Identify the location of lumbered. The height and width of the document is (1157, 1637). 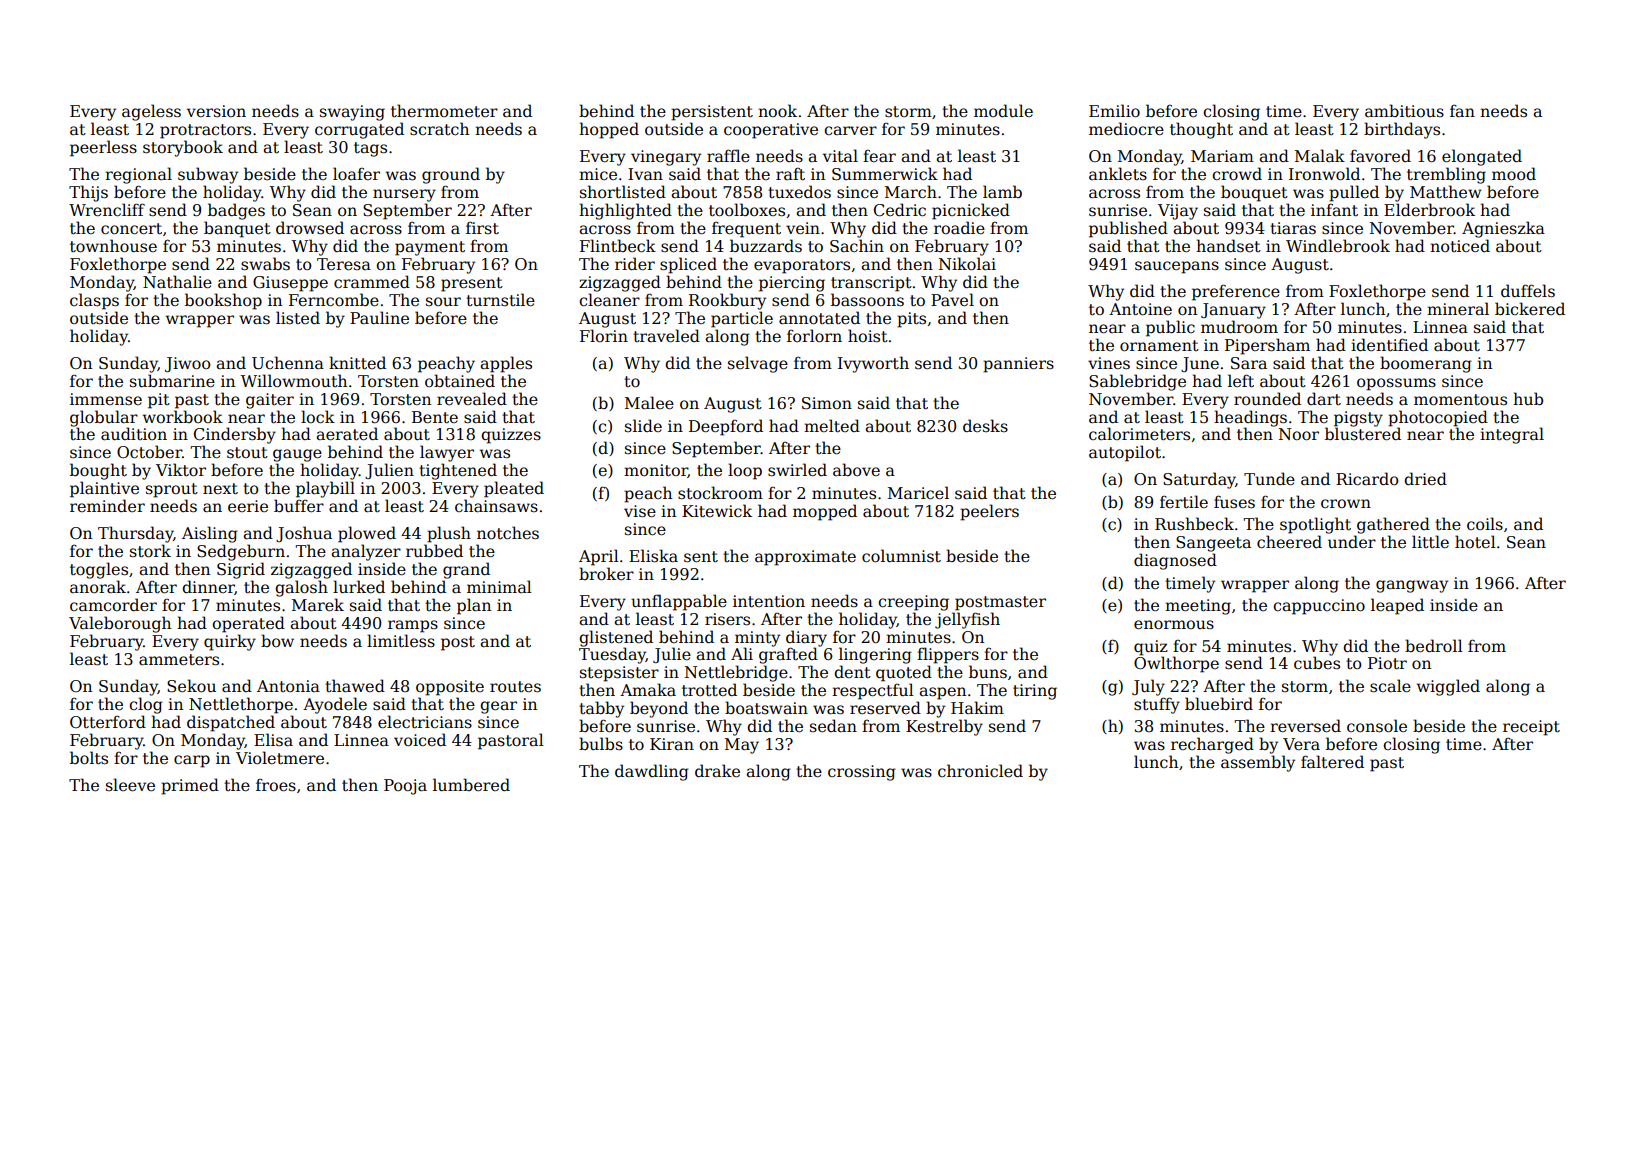
(471, 784).
